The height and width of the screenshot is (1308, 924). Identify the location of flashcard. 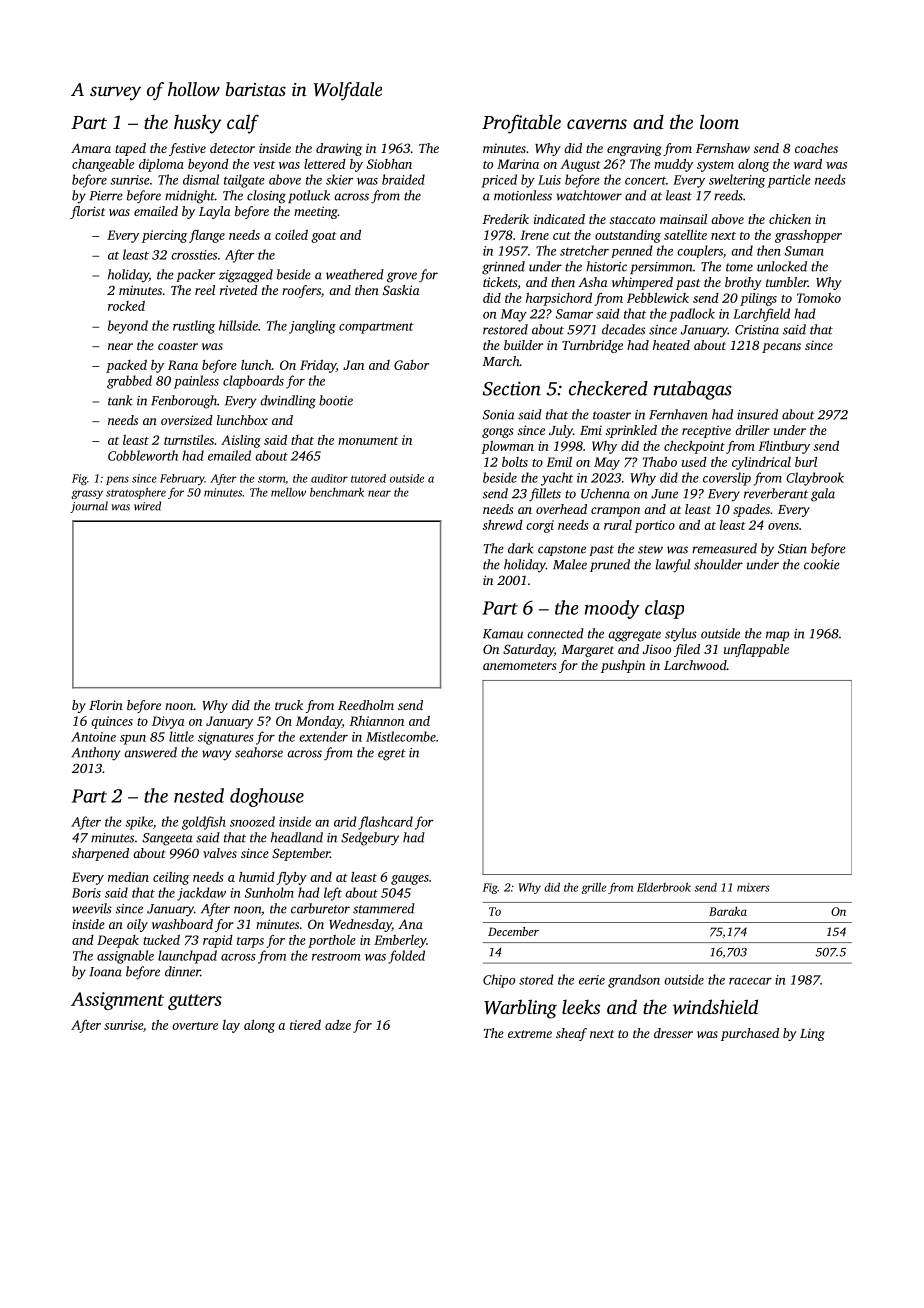
(385, 823).
